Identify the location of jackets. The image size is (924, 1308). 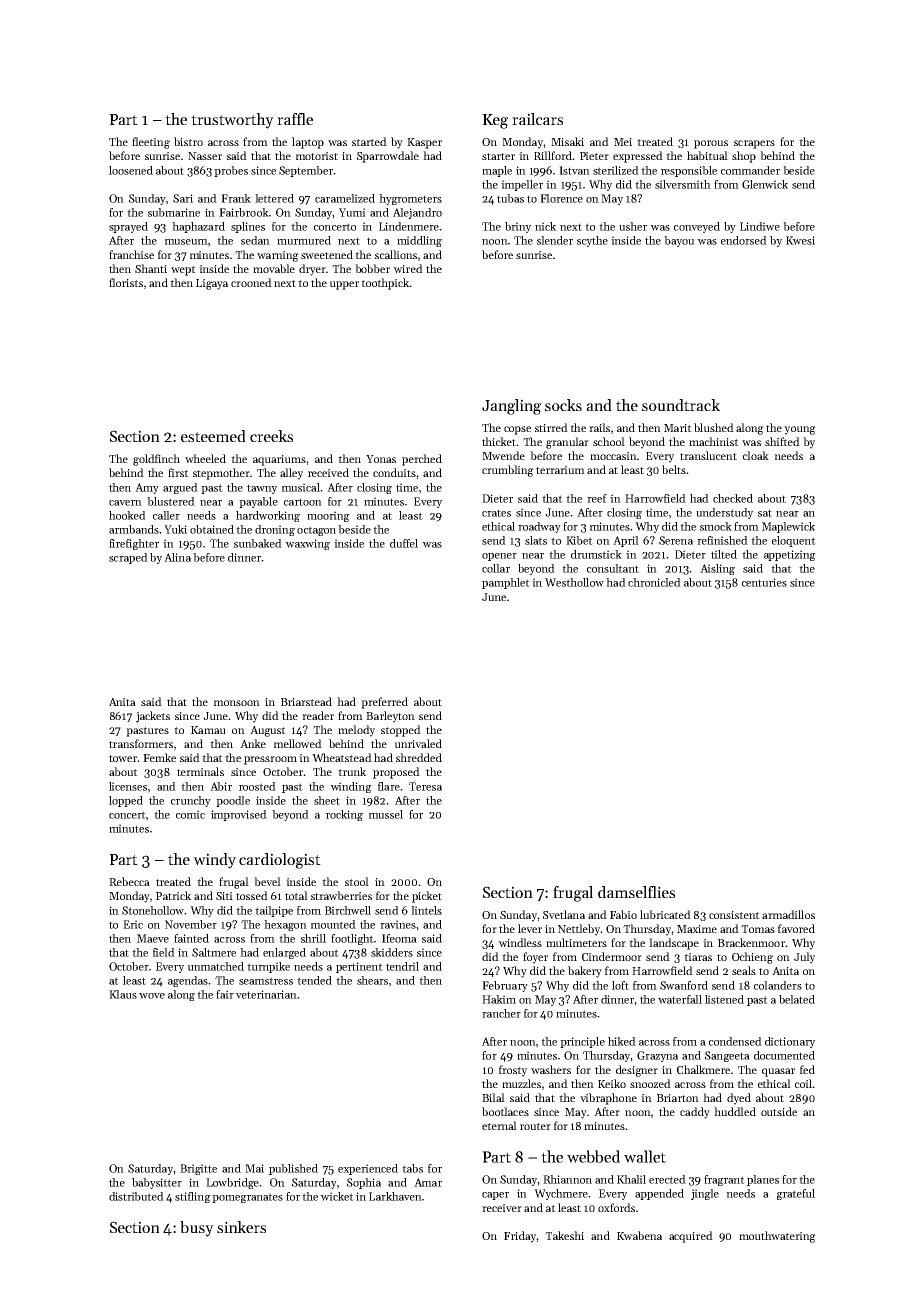
(153, 717).
